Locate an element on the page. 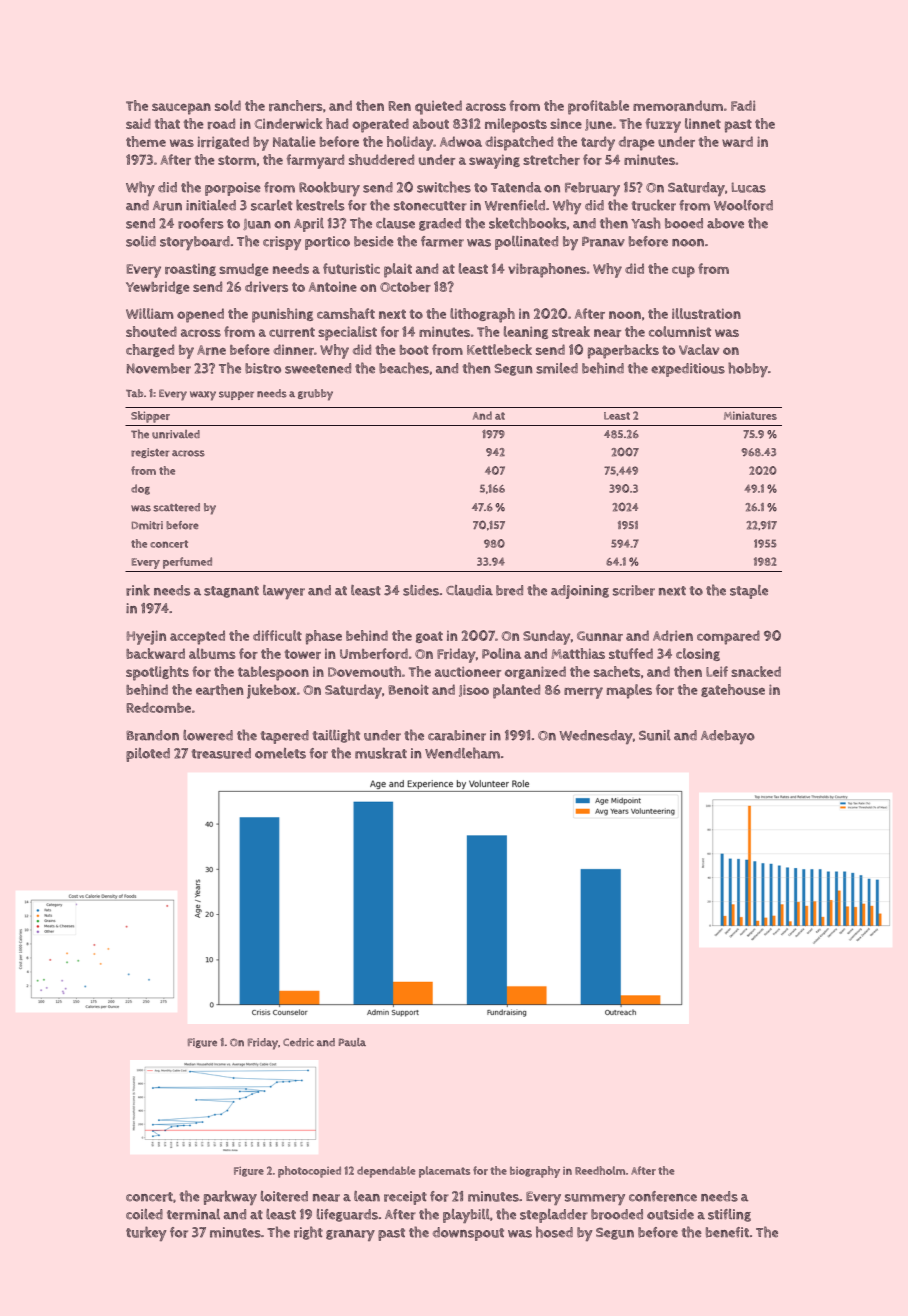  Fadi is located at coordinates (743, 105).
